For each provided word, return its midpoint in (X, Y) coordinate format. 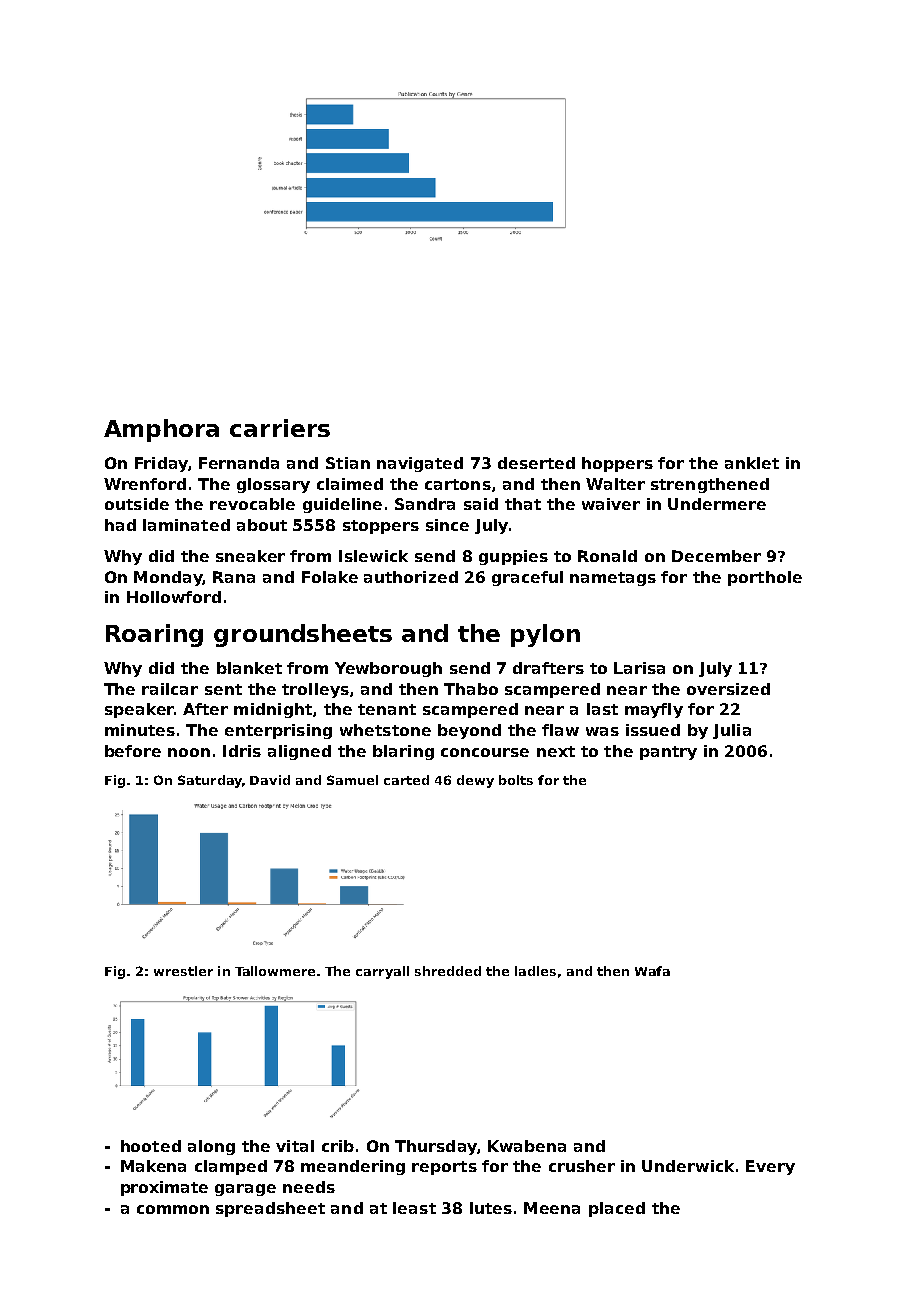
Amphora (161, 430)
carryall (382, 972)
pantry (668, 753)
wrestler (183, 971)
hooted (151, 1146)
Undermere (717, 504)
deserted (536, 463)
